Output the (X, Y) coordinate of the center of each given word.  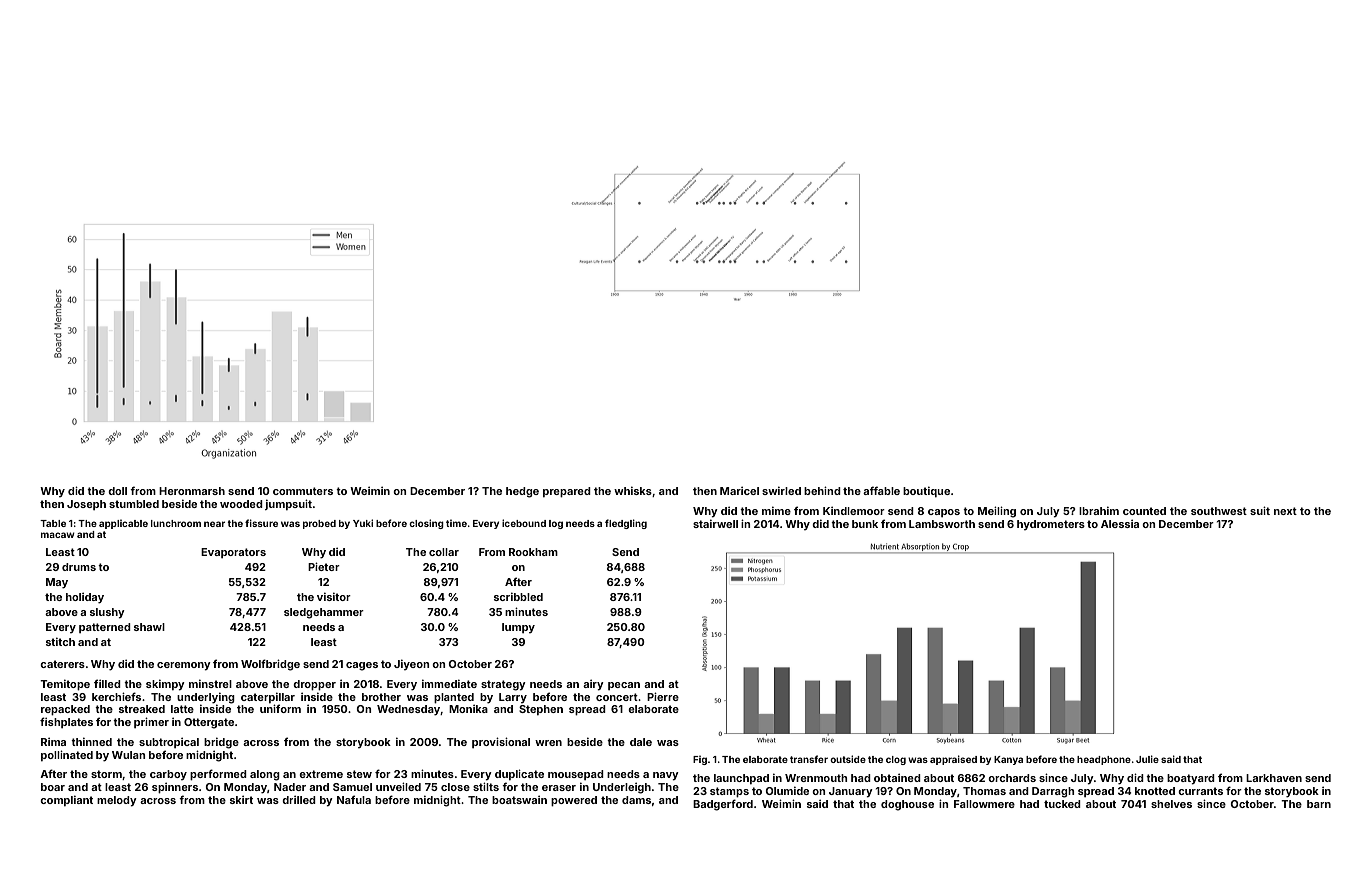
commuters (303, 491)
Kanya (1008, 760)
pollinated (67, 755)
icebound (524, 523)
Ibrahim (1099, 510)
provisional (501, 742)
